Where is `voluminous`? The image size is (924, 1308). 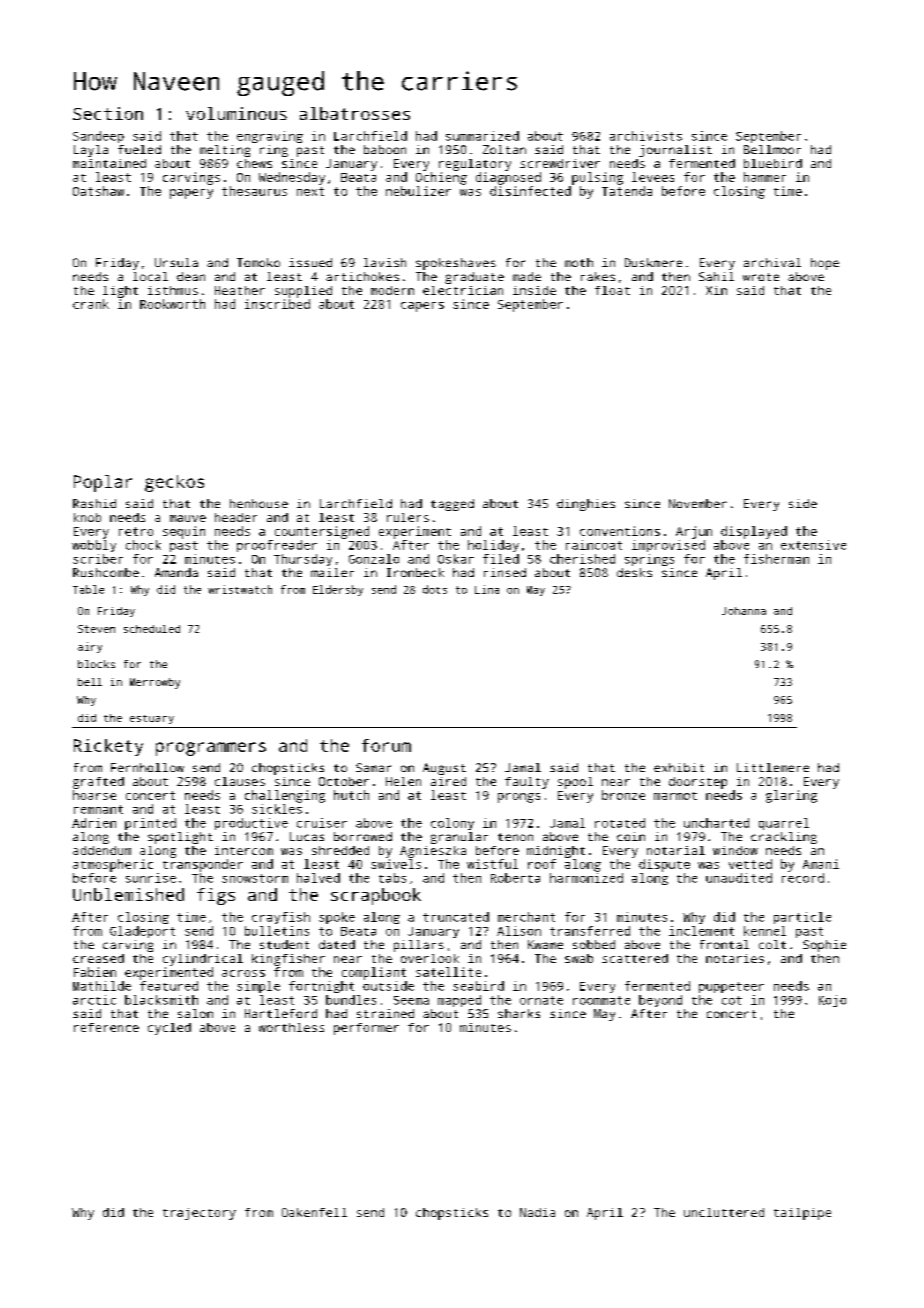
voluminous is located at coordinates (236, 113).
